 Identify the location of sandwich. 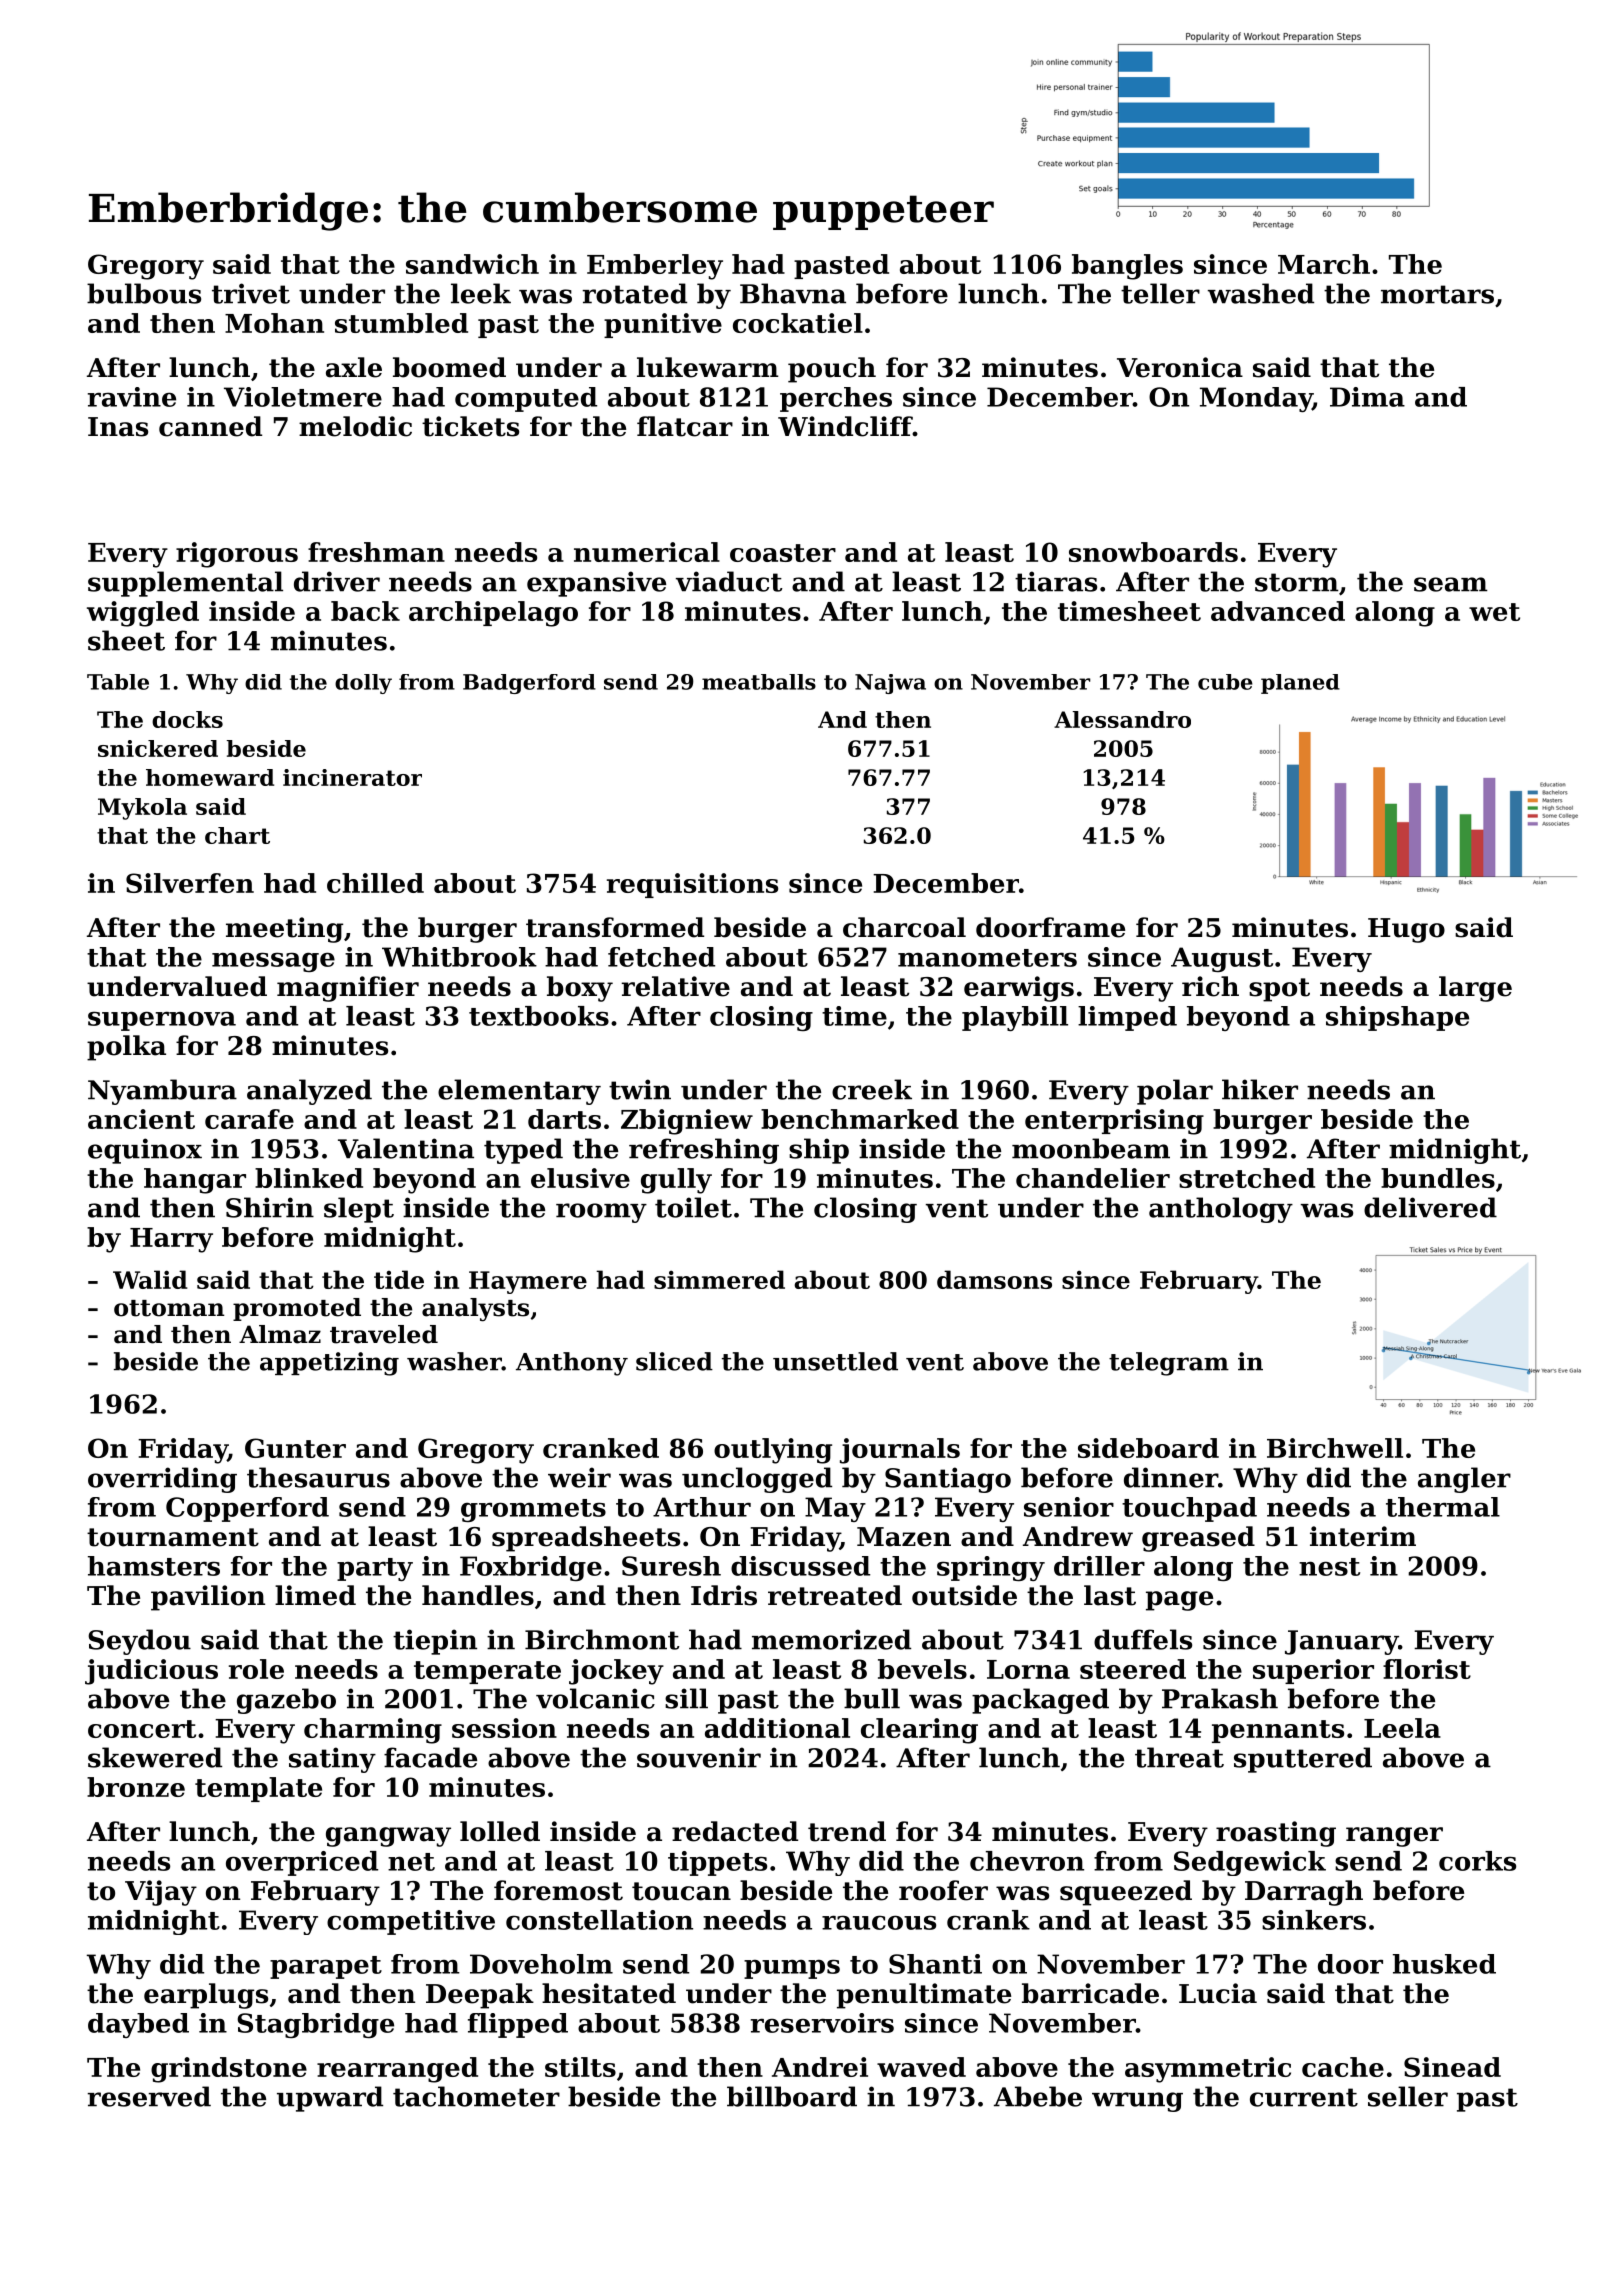
(472, 264).
